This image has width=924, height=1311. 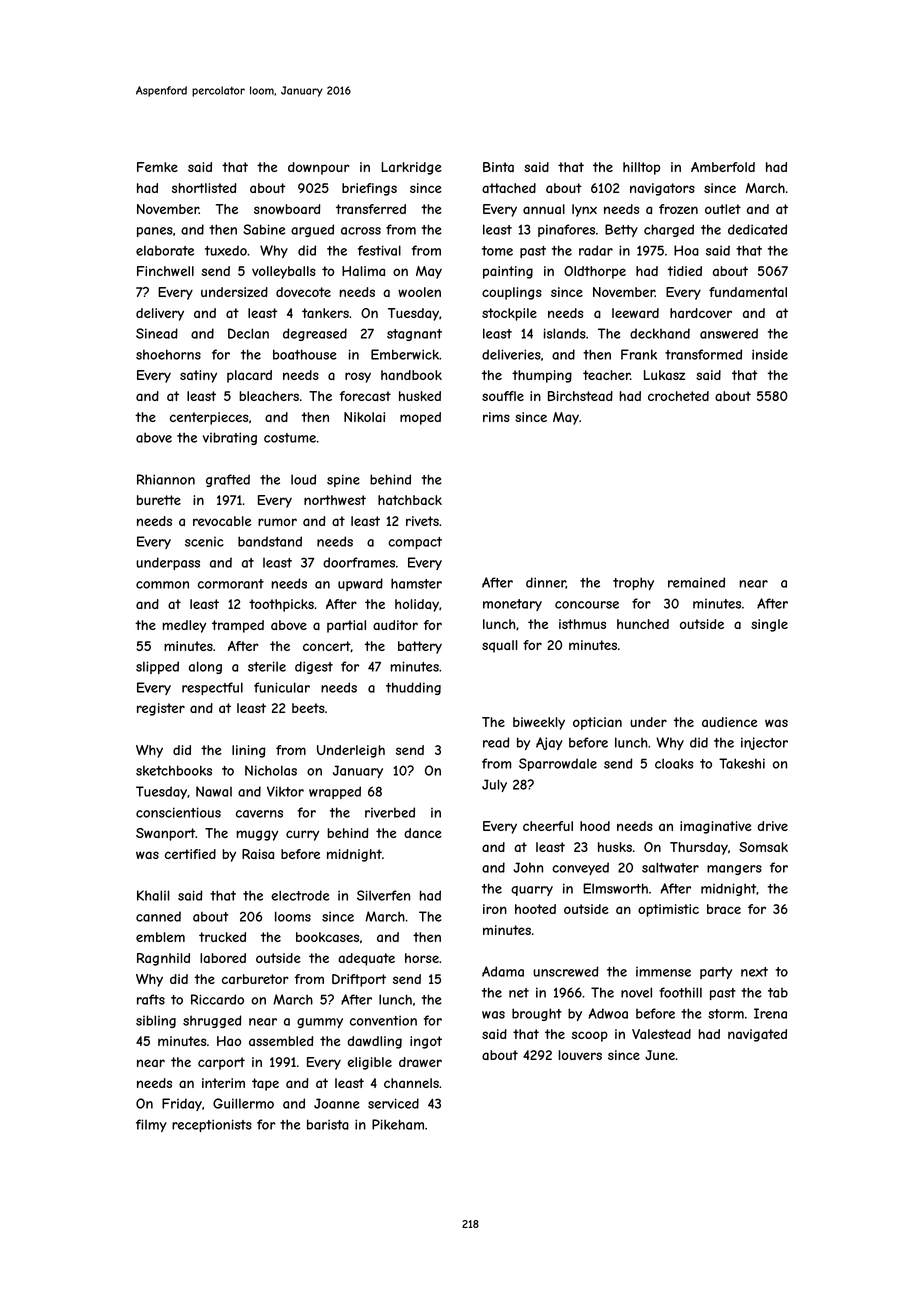 I want to click on Halima, so click(x=363, y=271).
